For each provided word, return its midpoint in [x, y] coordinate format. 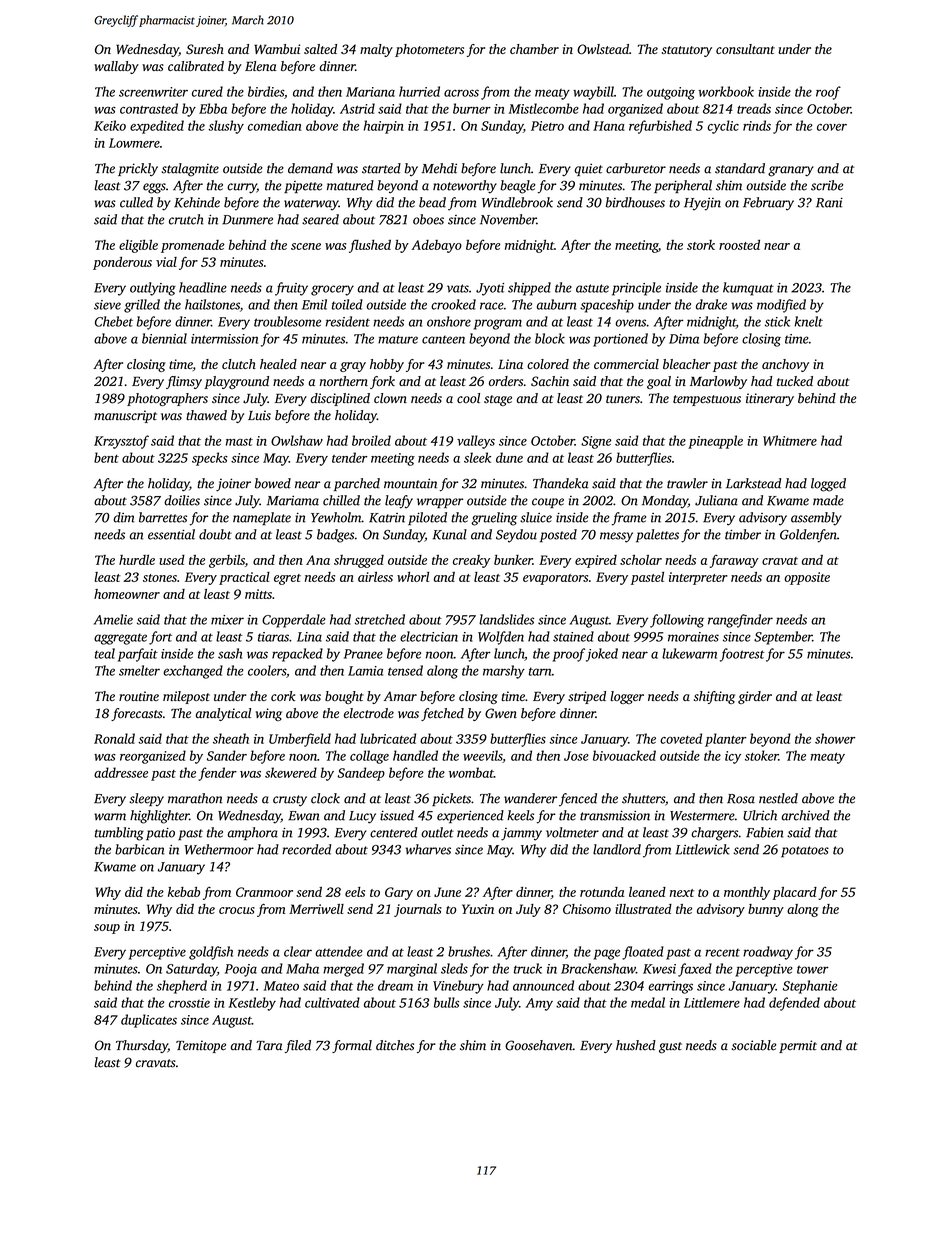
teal [105, 653]
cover [832, 127]
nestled [778, 798]
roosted [739, 244]
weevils [482, 755]
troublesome [287, 321]
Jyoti [490, 289]
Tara [269, 1046]
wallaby [116, 67]
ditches [395, 1045]
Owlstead [603, 49]
